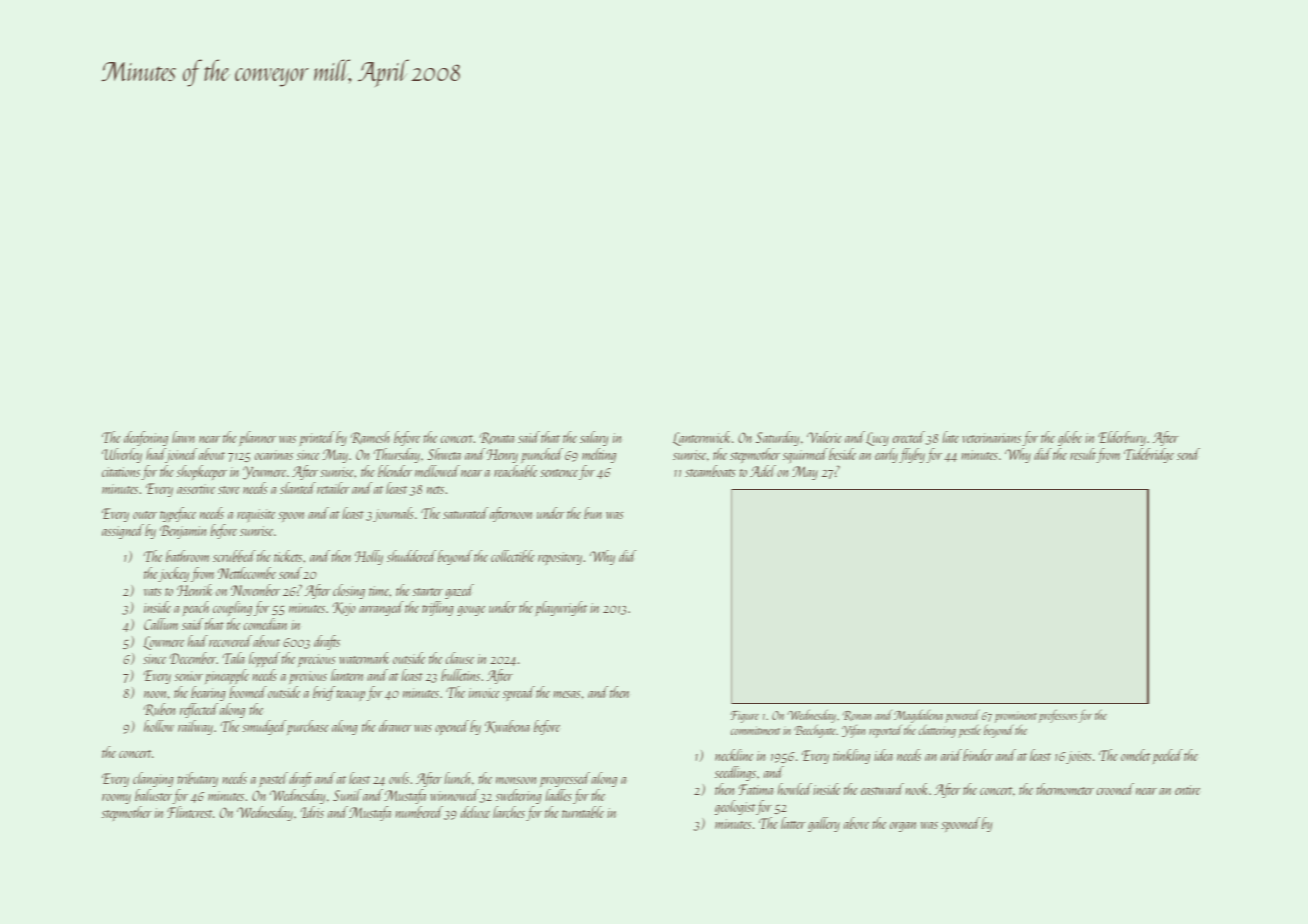 Image resolution: width=1308 pixels, height=924 pixels. What do you see at coordinates (324, 693) in the screenshot?
I see `brief` at bounding box center [324, 693].
